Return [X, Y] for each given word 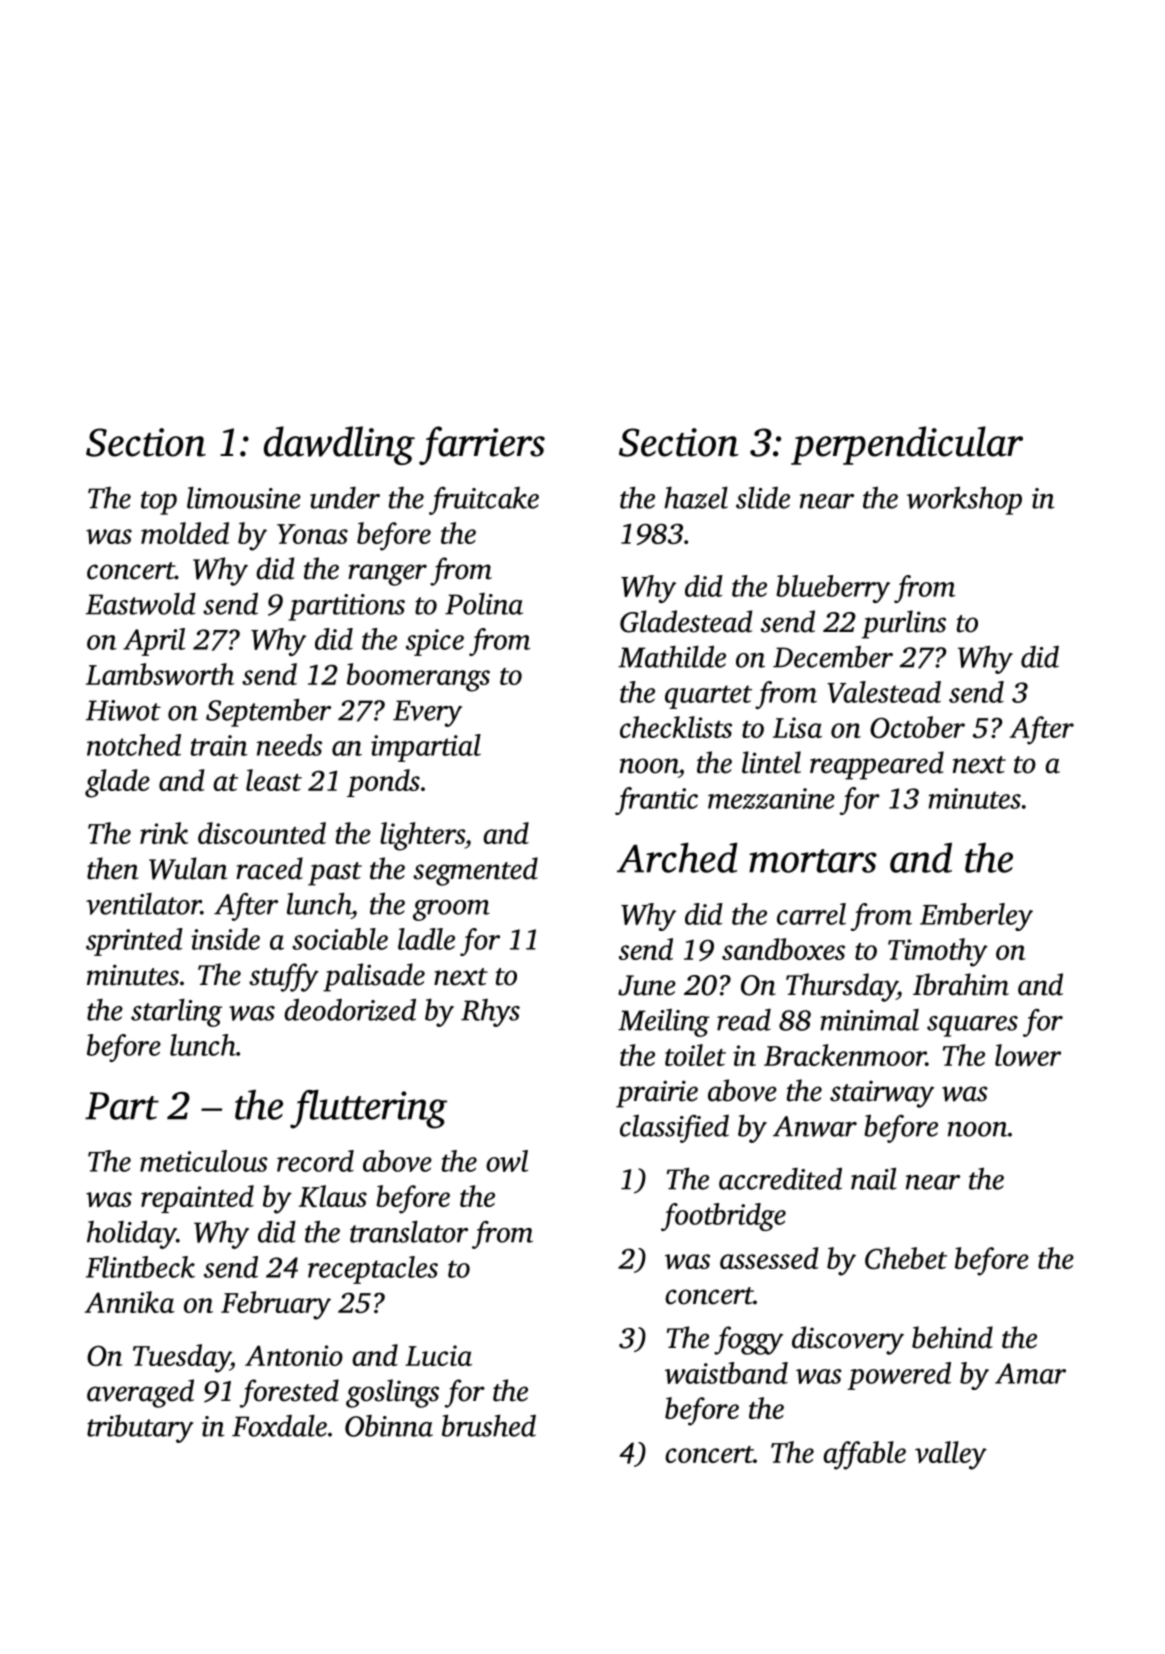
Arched [677, 858]
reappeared [877, 765]
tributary [140, 1429]
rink [164, 833]
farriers [482, 445]
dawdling [339, 445]
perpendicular [907, 445]
